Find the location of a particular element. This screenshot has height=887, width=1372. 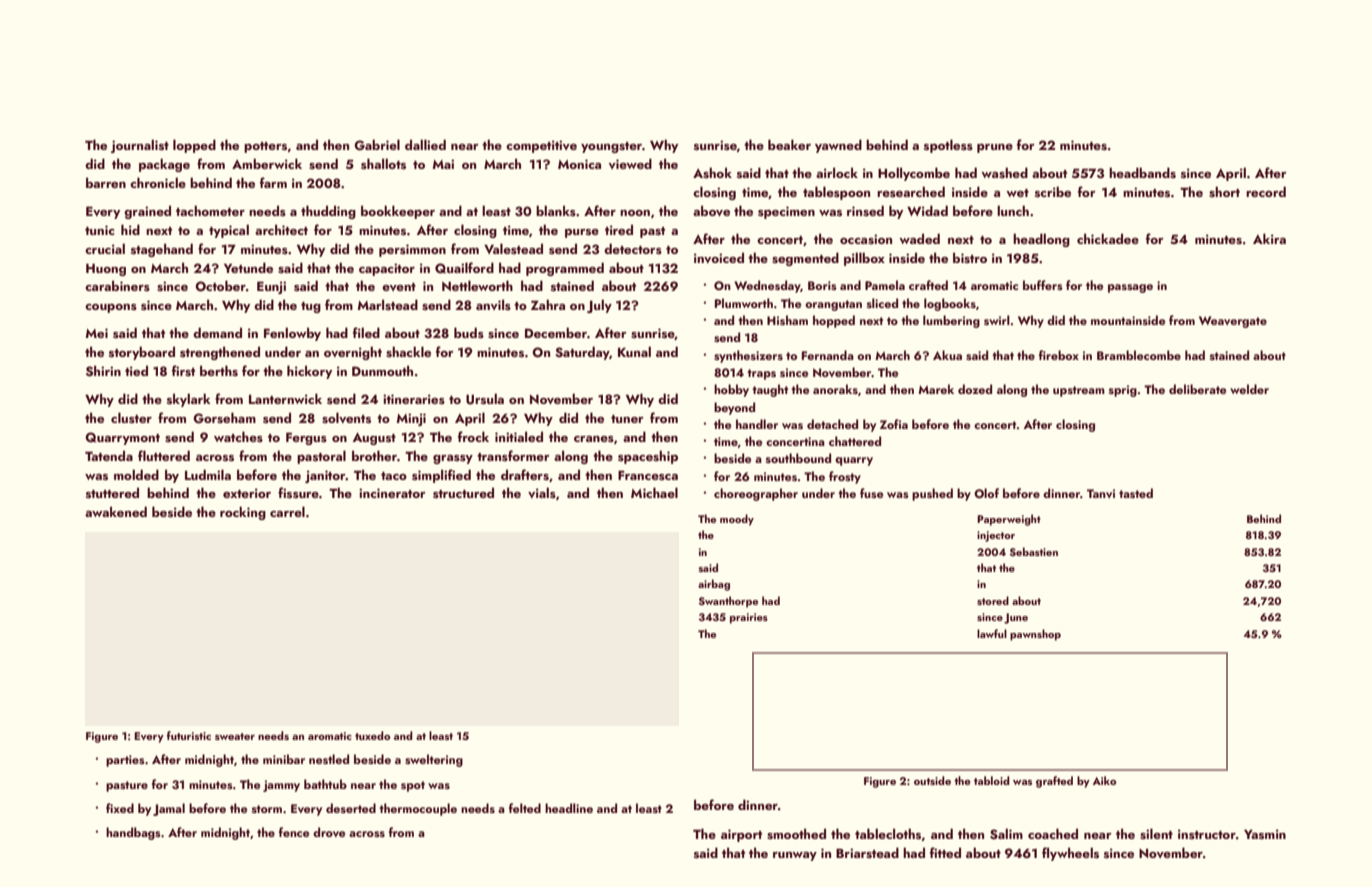

lumbering is located at coordinates (951, 321).
